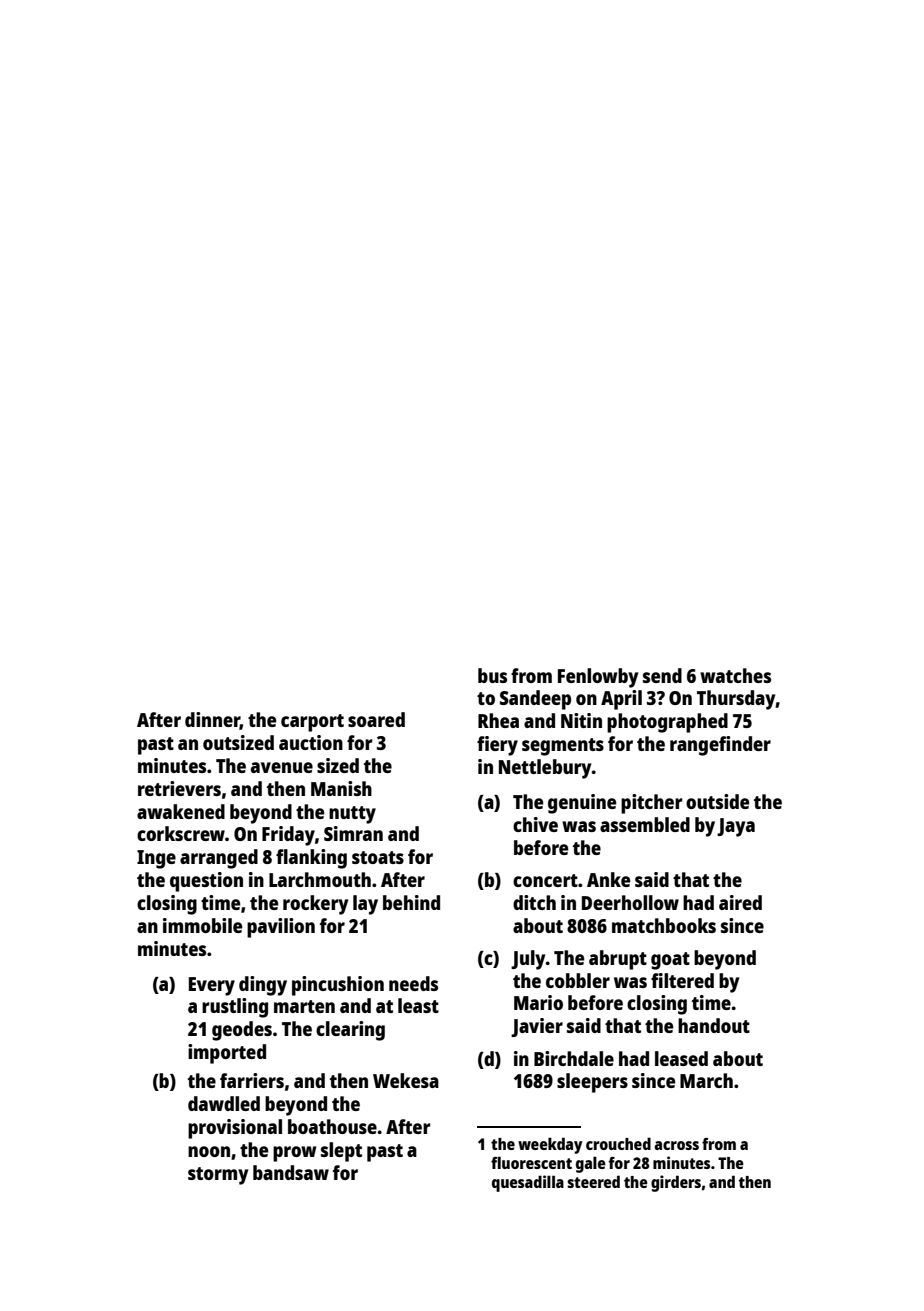 Image resolution: width=924 pixels, height=1311 pixels. I want to click on noon, so click(209, 1151).
